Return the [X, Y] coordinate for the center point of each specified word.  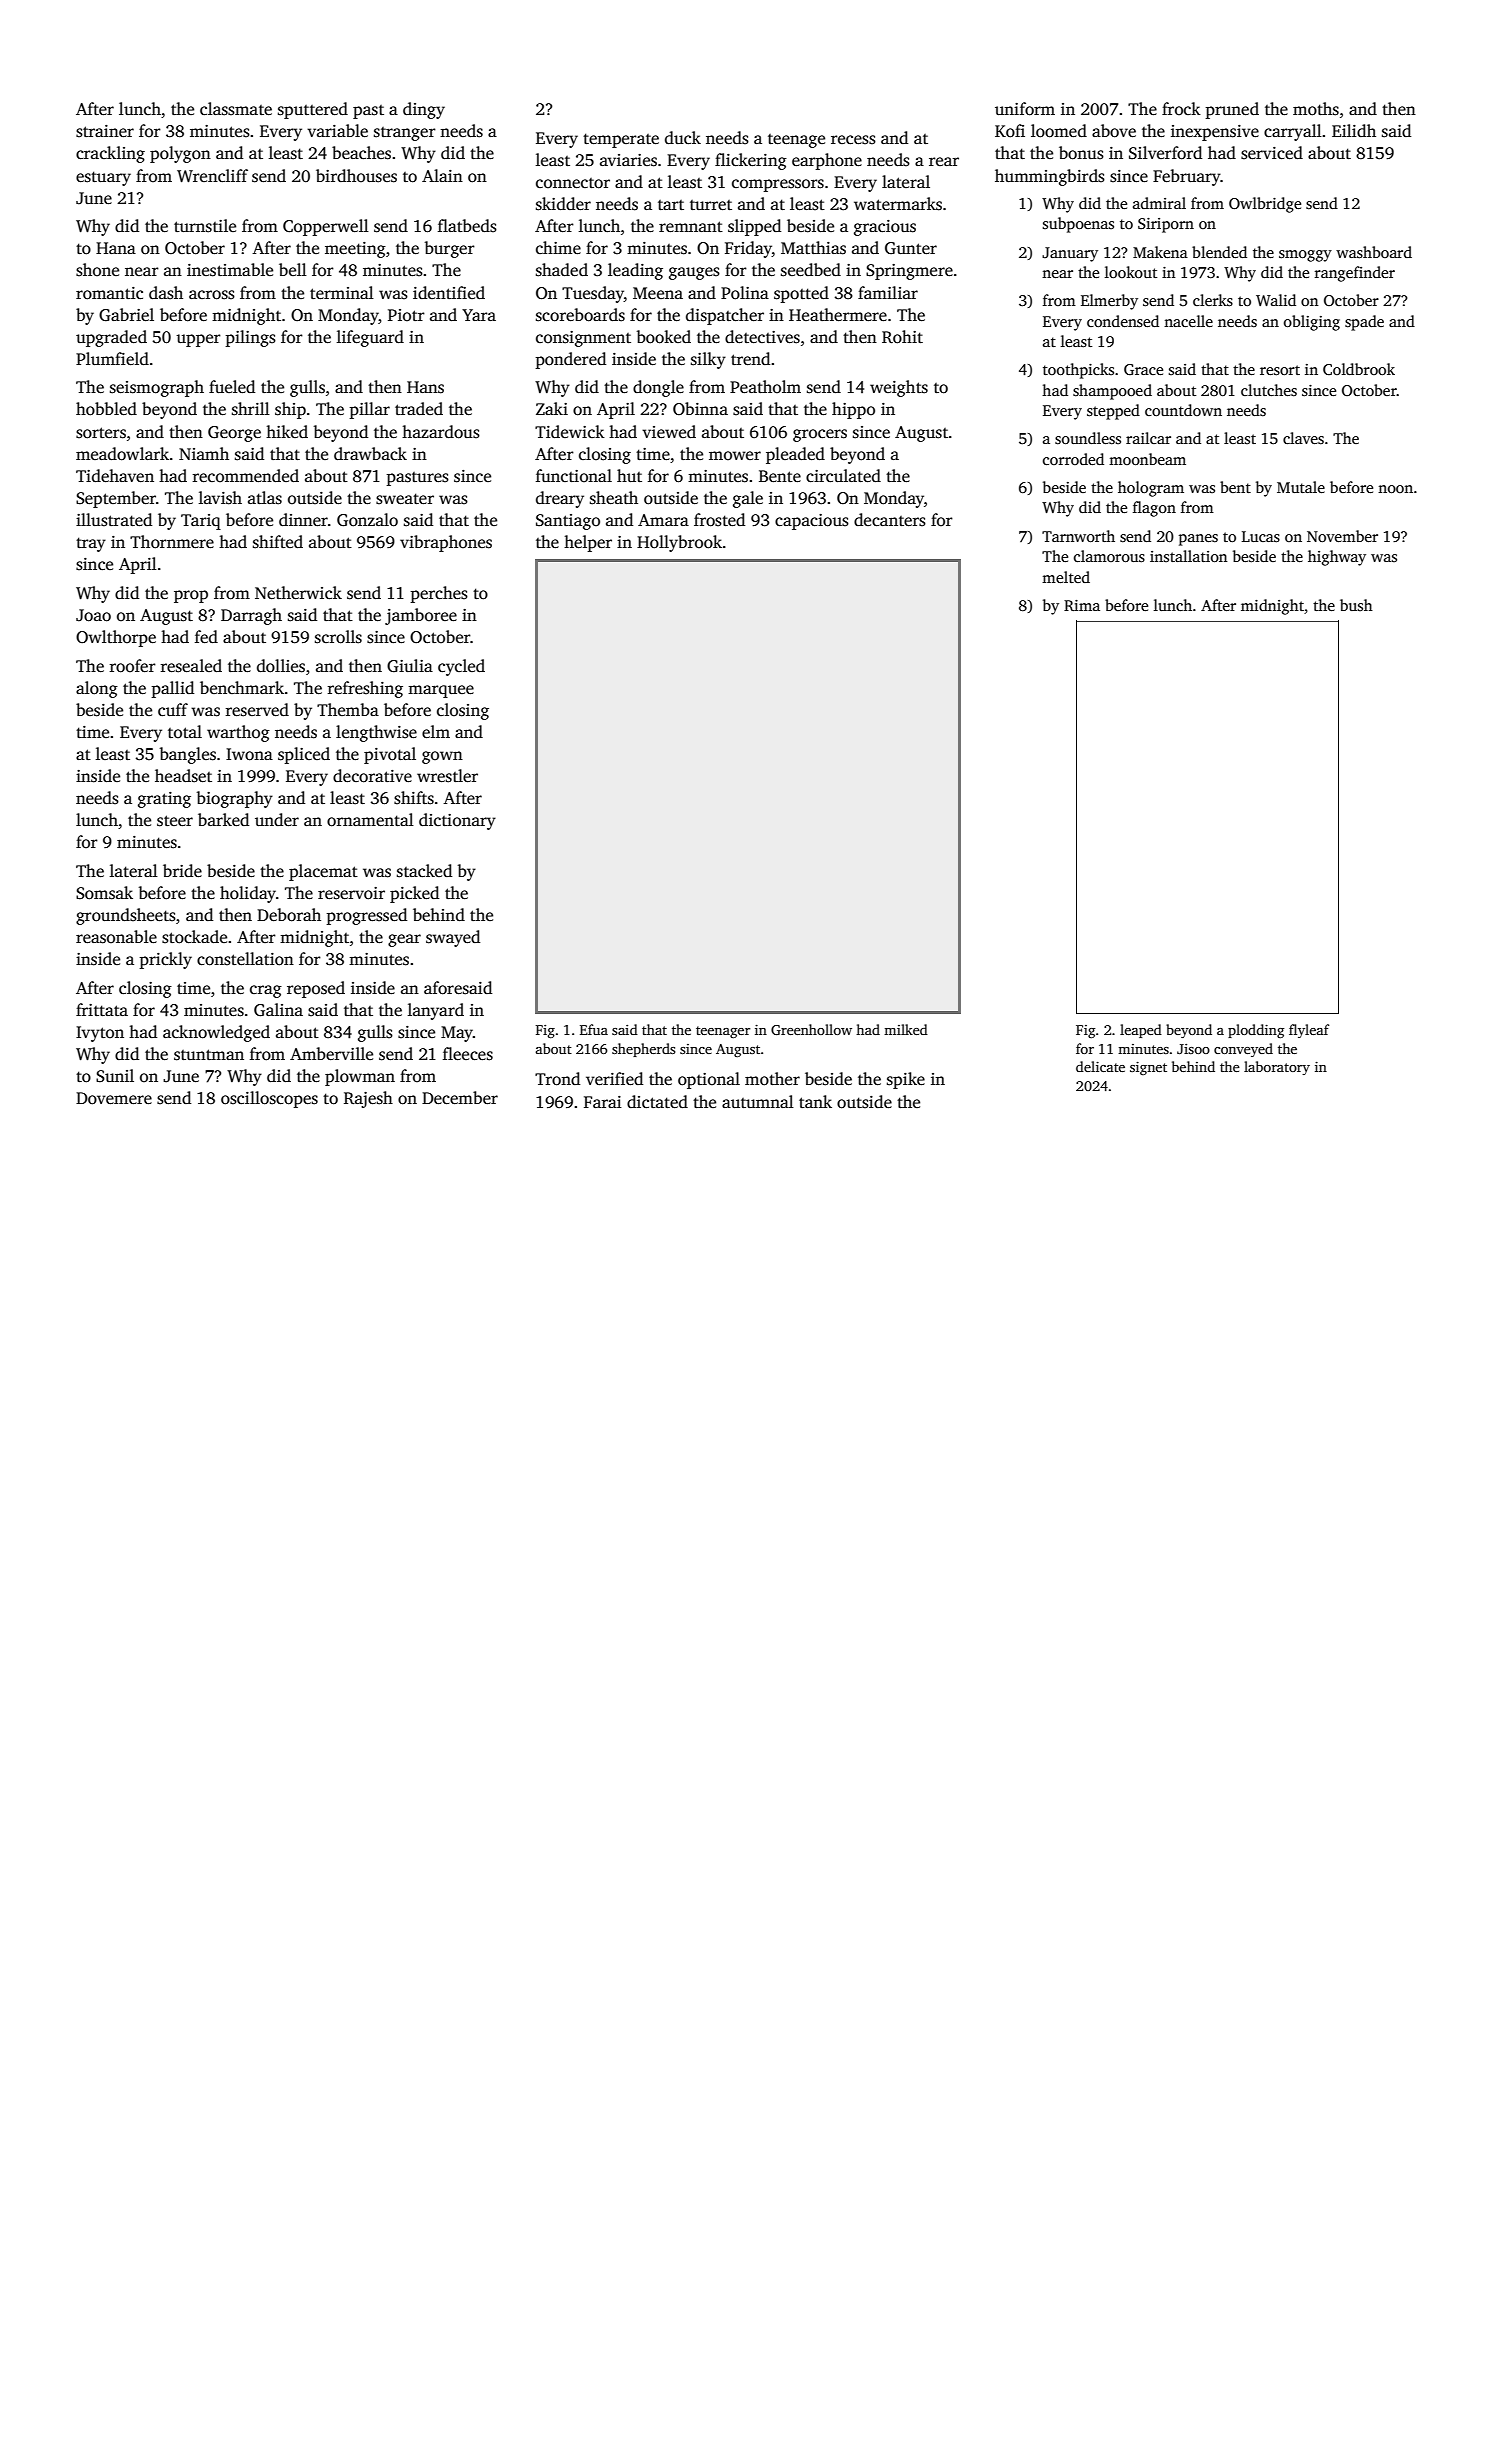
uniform [1025, 109]
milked [906, 1029]
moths [1316, 109]
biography [235, 799]
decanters [890, 520]
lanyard [436, 1011]
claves [1303, 438]
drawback [370, 454]
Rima [1082, 605]
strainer [105, 131]
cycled [461, 667]
